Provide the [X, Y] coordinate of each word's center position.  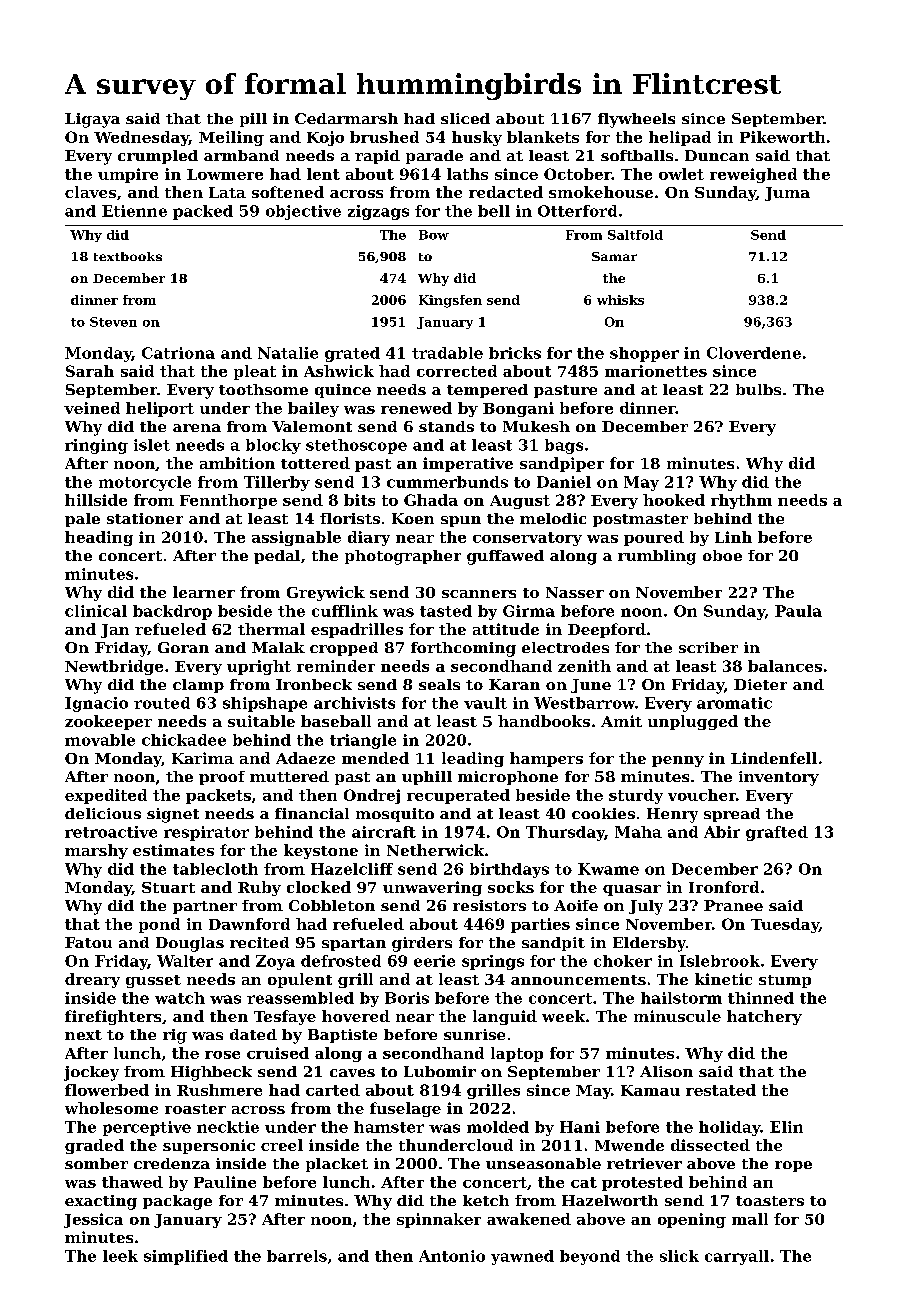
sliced [465, 118]
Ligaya [92, 120]
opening [692, 1220]
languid [505, 1017]
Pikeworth [782, 137]
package [177, 1202]
